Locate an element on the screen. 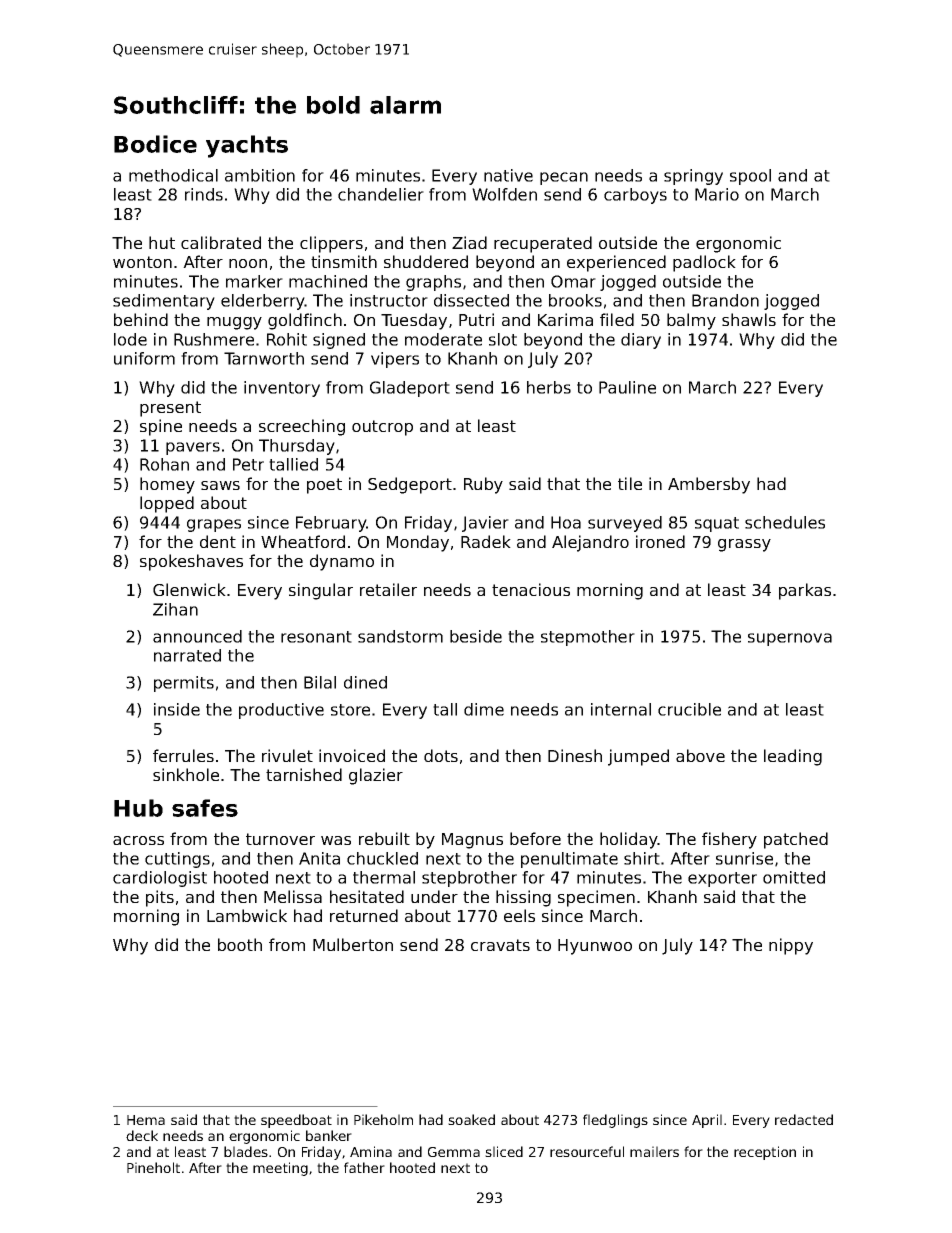  Glenwick is located at coordinates (189, 589).
